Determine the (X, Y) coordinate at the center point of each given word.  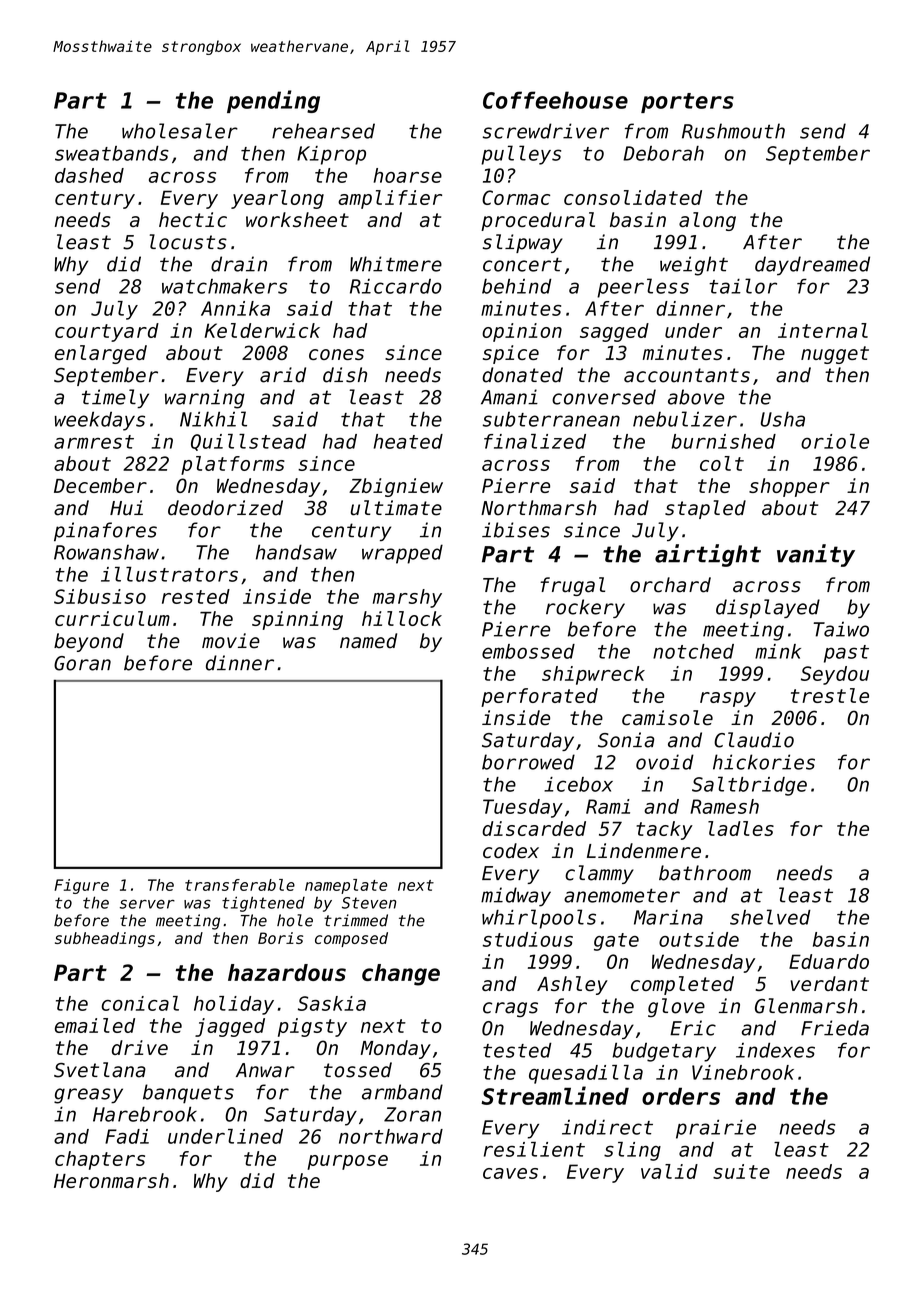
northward (391, 1136)
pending (273, 101)
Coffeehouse (555, 100)
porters (687, 103)
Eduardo (829, 961)
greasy (88, 1096)
